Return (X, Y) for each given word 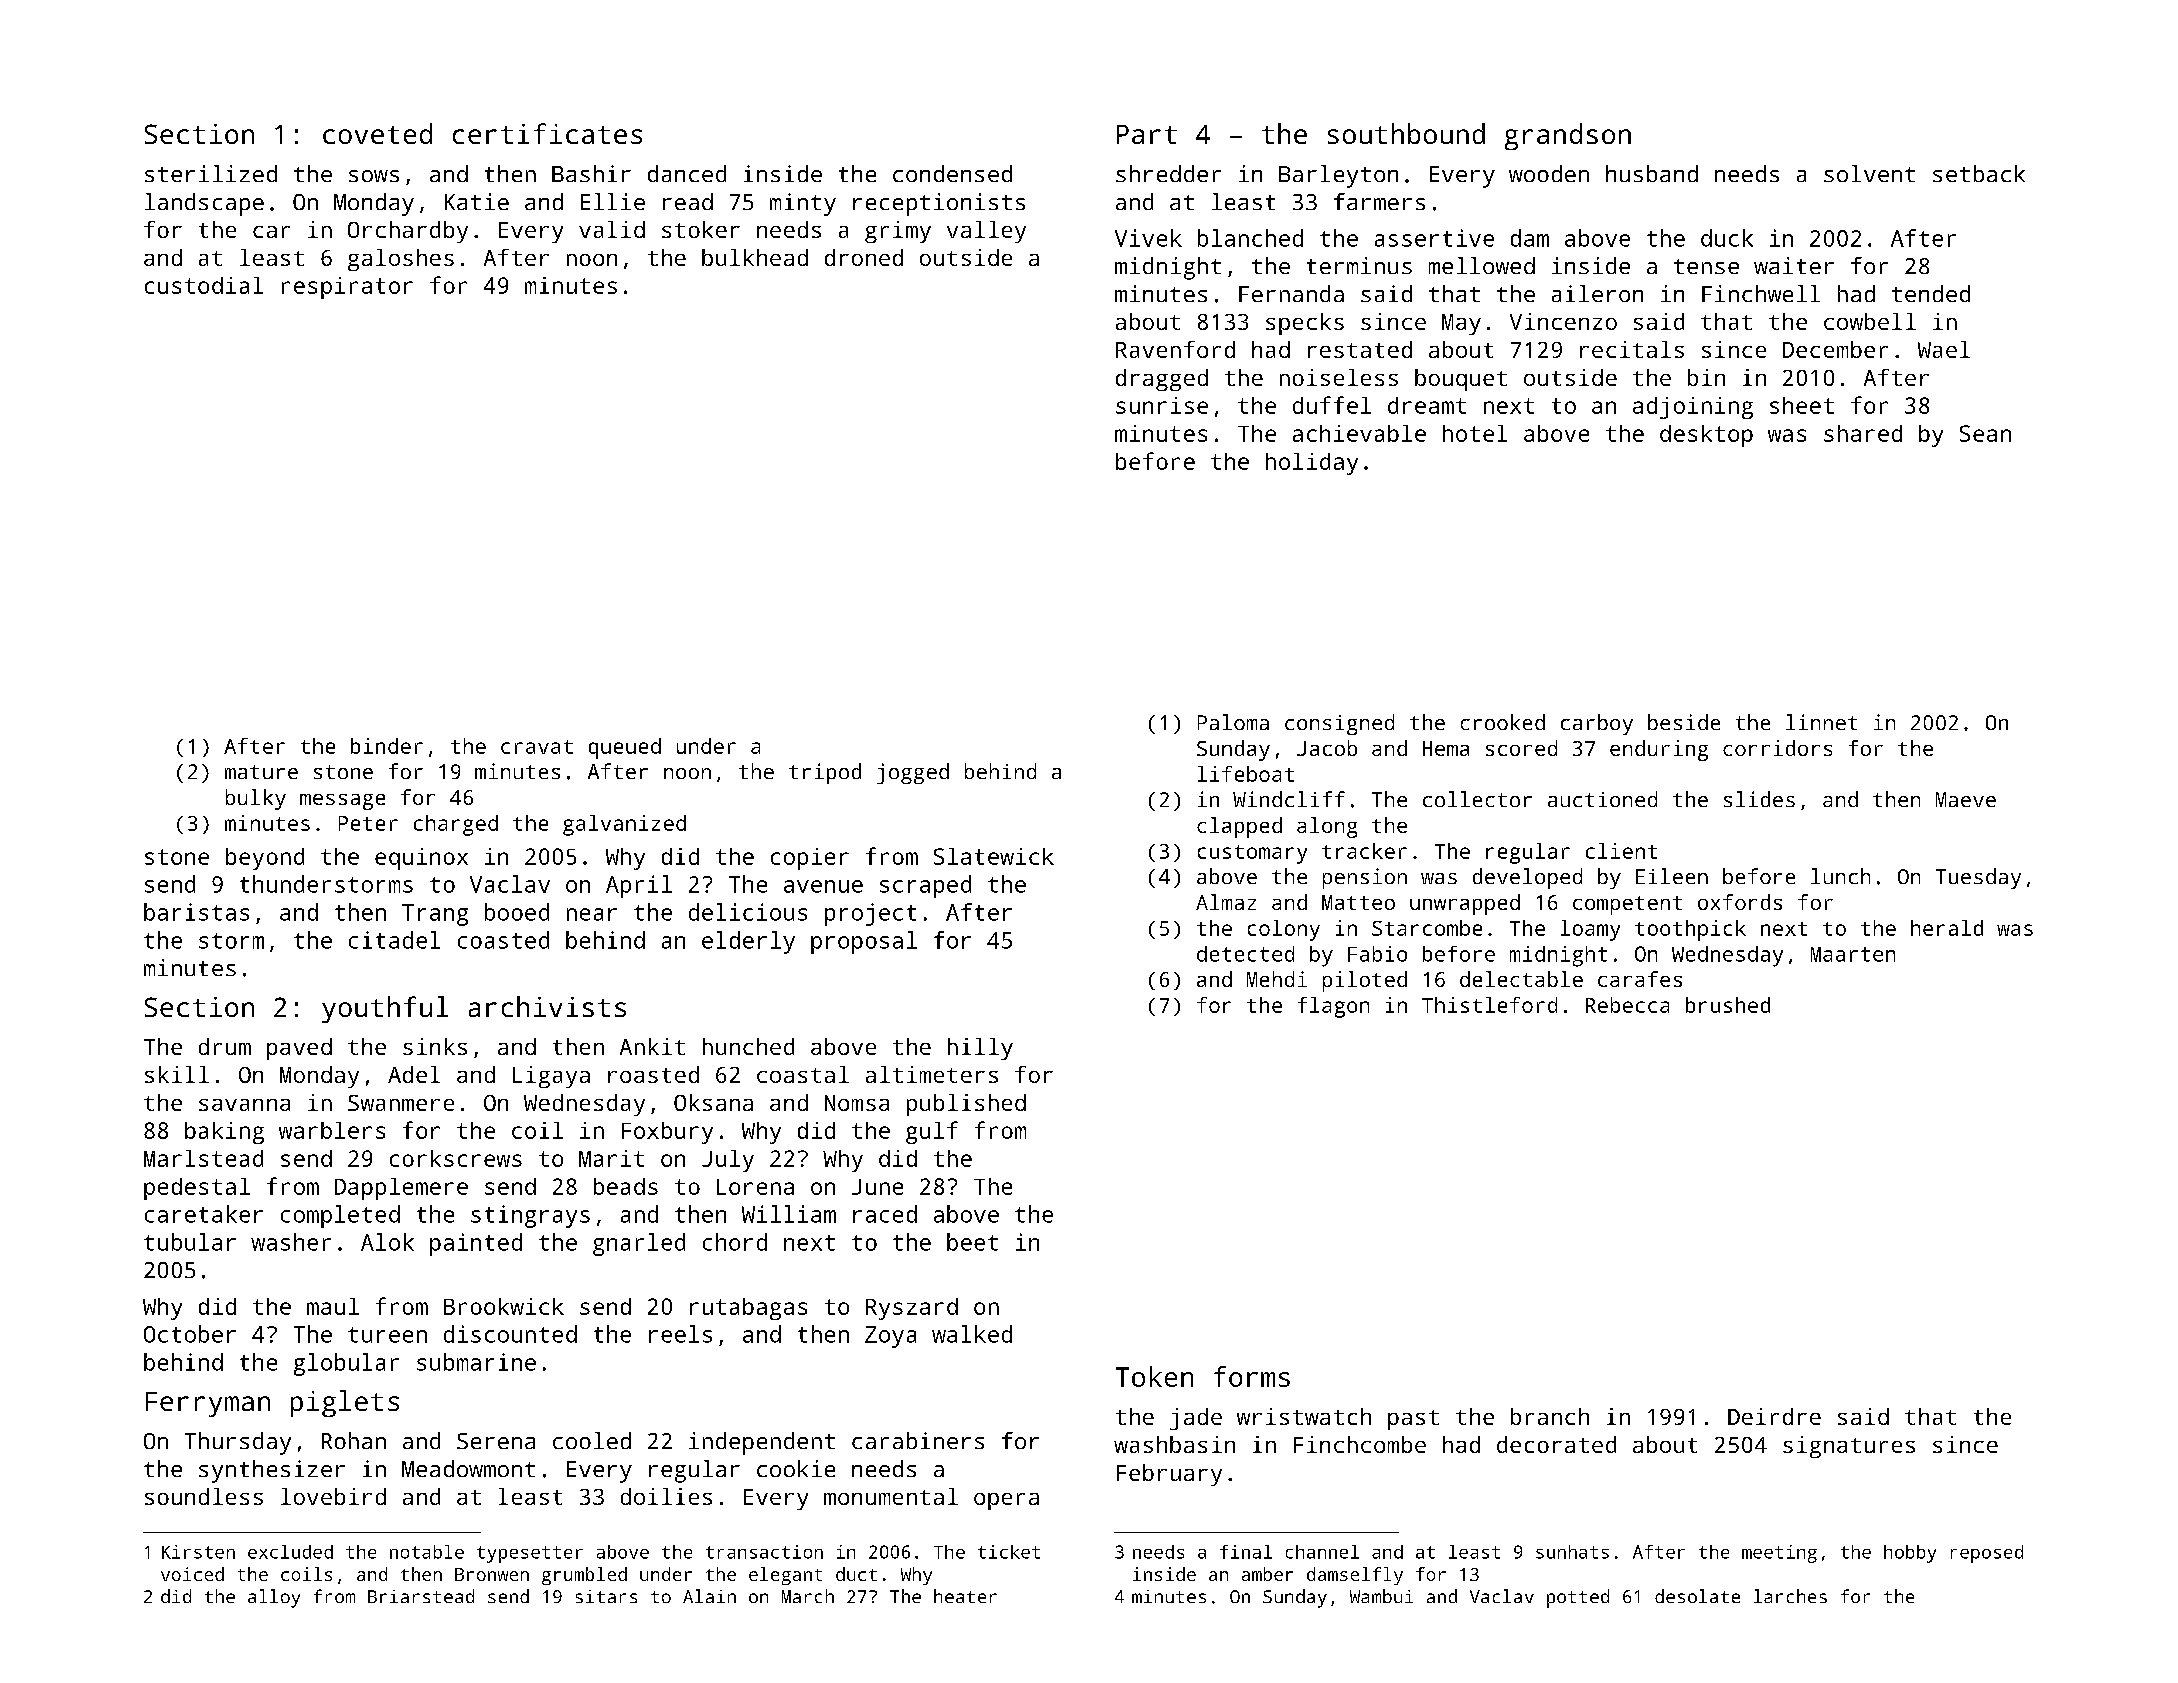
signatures (1849, 1447)
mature (261, 772)
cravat (537, 747)
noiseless (1339, 377)
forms (1252, 1376)
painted (476, 1244)
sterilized (211, 173)
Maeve (1966, 799)
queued (625, 748)
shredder (1168, 173)
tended (1931, 293)
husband (1652, 173)
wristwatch (1304, 1416)
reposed (1987, 1554)
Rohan (354, 1440)
